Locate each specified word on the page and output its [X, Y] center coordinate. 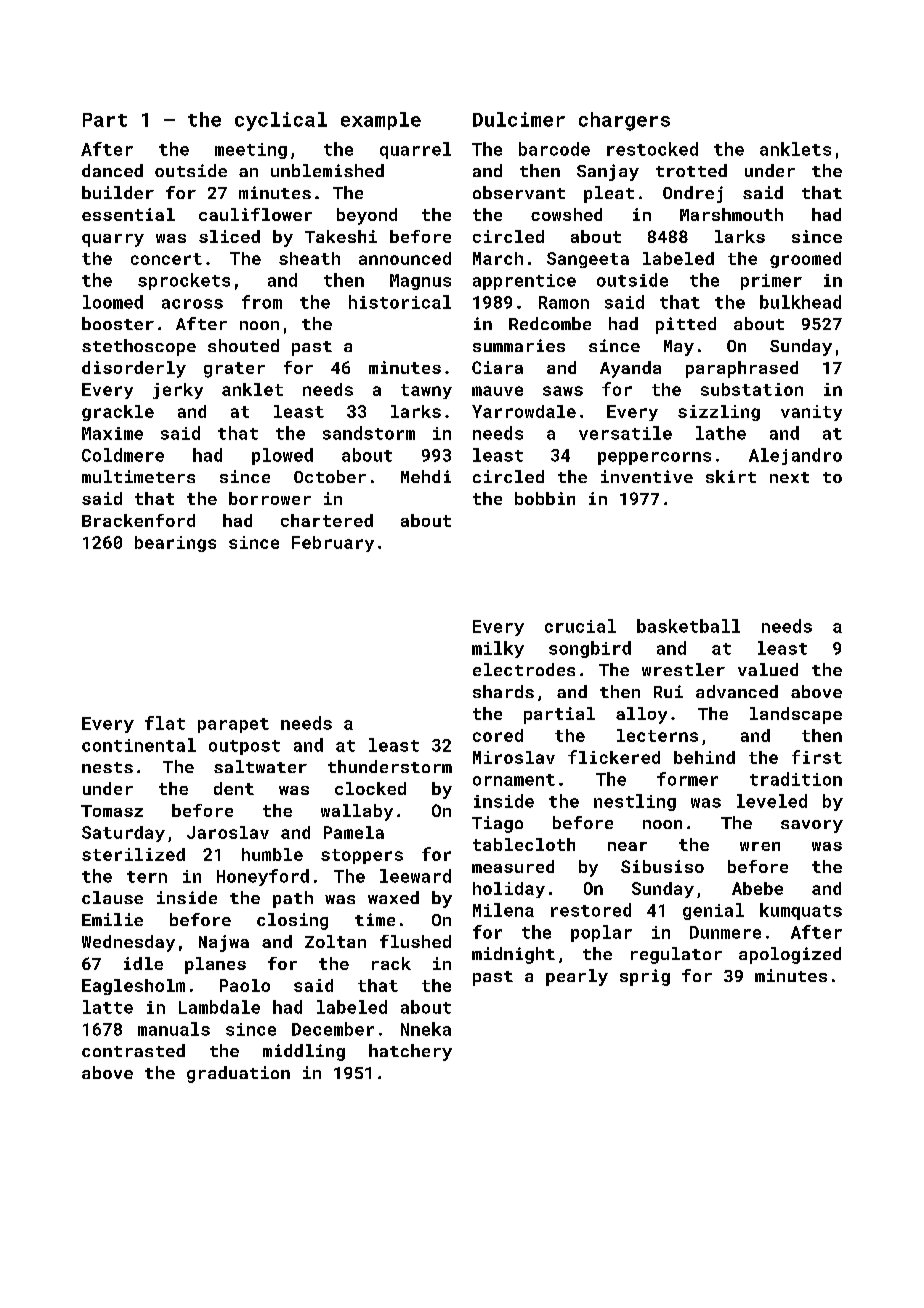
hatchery [410, 1052]
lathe [721, 433]
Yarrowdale [524, 411]
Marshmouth [731, 214]
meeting [251, 151]
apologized [790, 955]
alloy [641, 715]
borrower [270, 498]
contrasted [133, 1050]
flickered [614, 757]
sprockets [184, 281]
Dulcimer [519, 119]
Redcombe [550, 323]
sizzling [719, 413]
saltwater [260, 766]
